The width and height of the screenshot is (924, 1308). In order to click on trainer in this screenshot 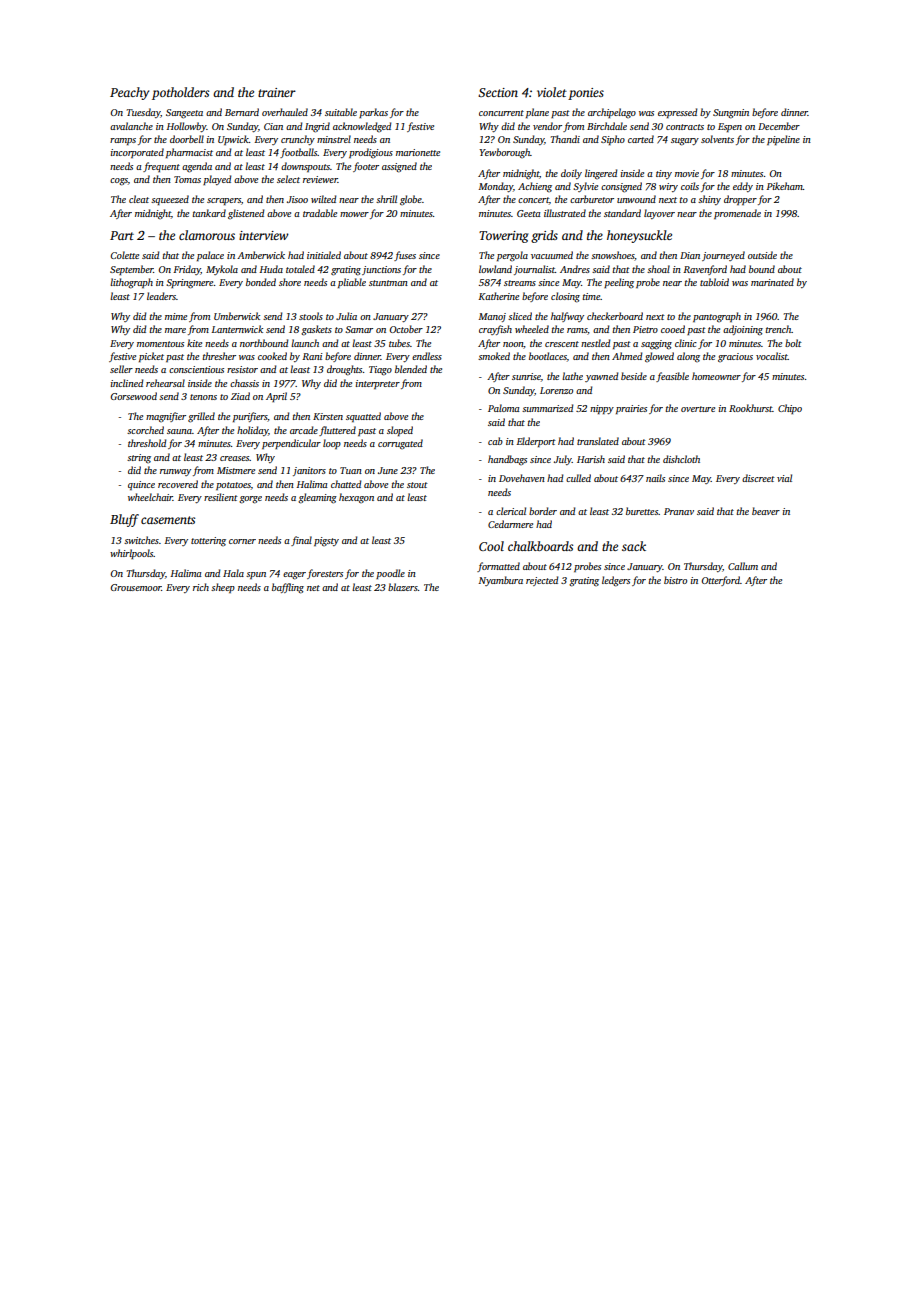, I will do `click(277, 92)`.
